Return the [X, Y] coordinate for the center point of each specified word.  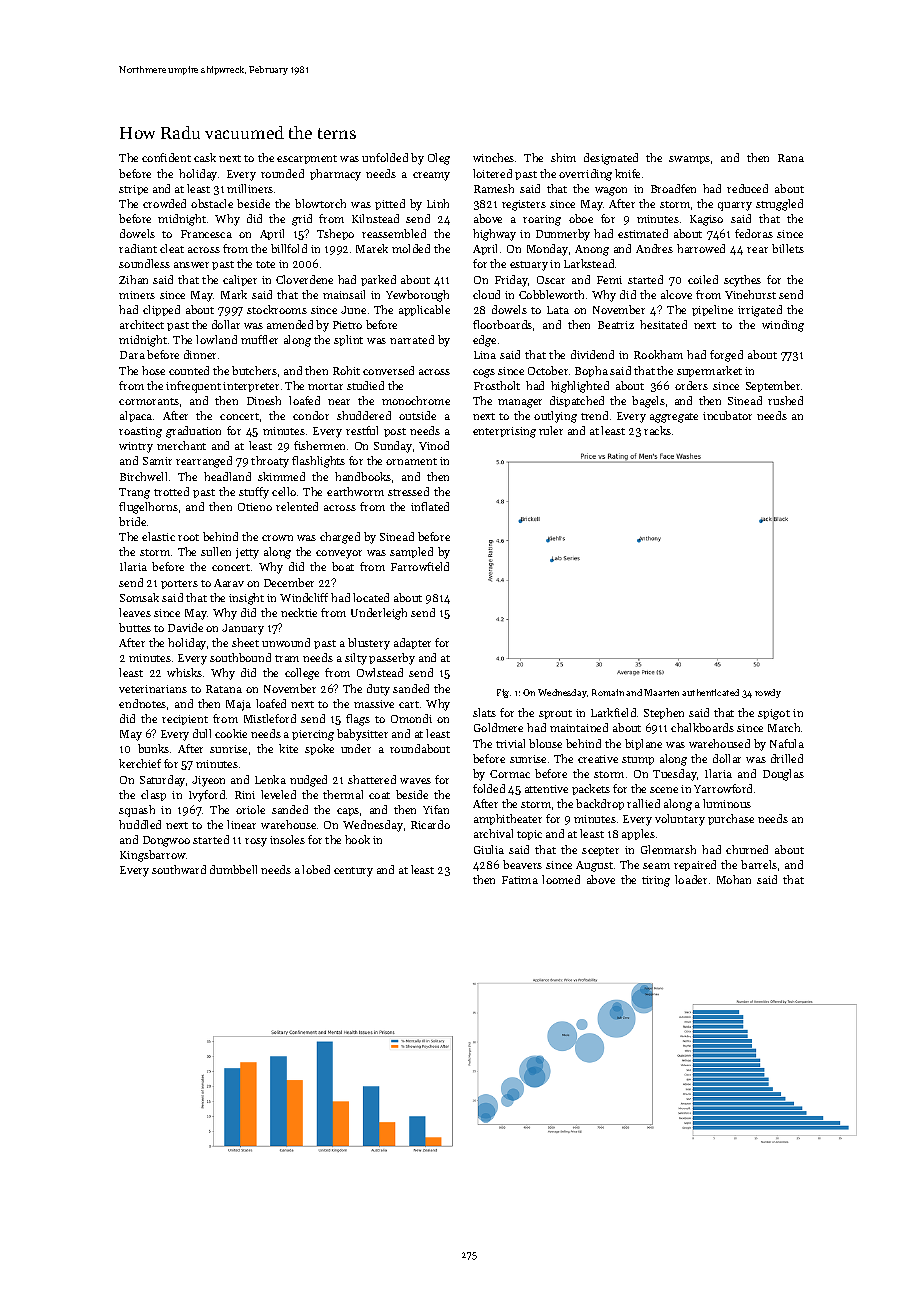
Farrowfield [420, 566]
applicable [424, 310]
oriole [250, 809]
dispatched [577, 401]
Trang [134, 493]
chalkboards [702, 727]
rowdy [768, 693]
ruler [551, 430]
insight [246, 599]
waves [415, 781]
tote [265, 264]
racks [657, 430]
